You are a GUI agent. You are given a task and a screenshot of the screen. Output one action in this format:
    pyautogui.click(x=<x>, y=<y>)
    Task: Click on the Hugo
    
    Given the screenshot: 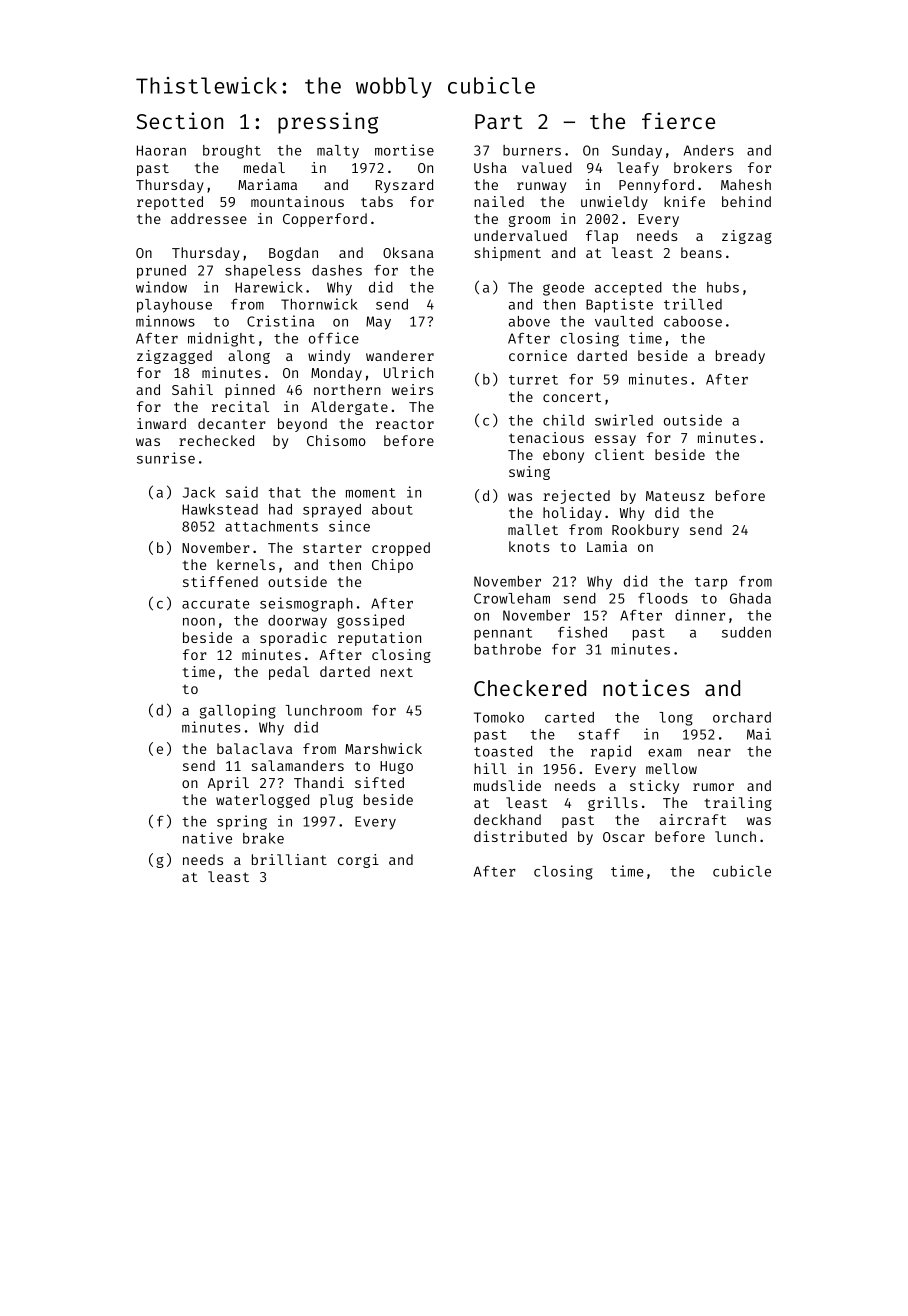 What is the action you would take?
    pyautogui.click(x=396, y=767)
